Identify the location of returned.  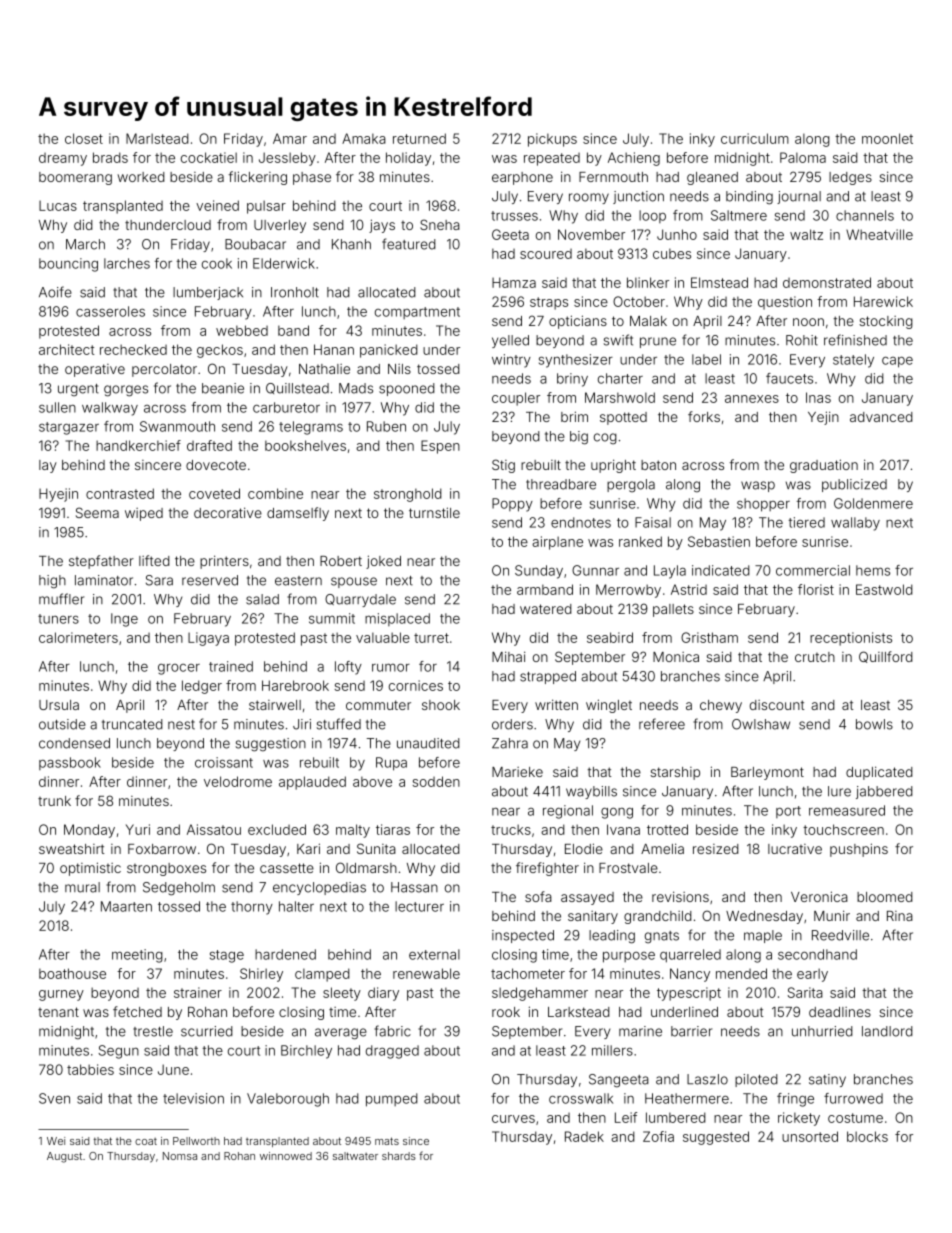
(419, 138).
